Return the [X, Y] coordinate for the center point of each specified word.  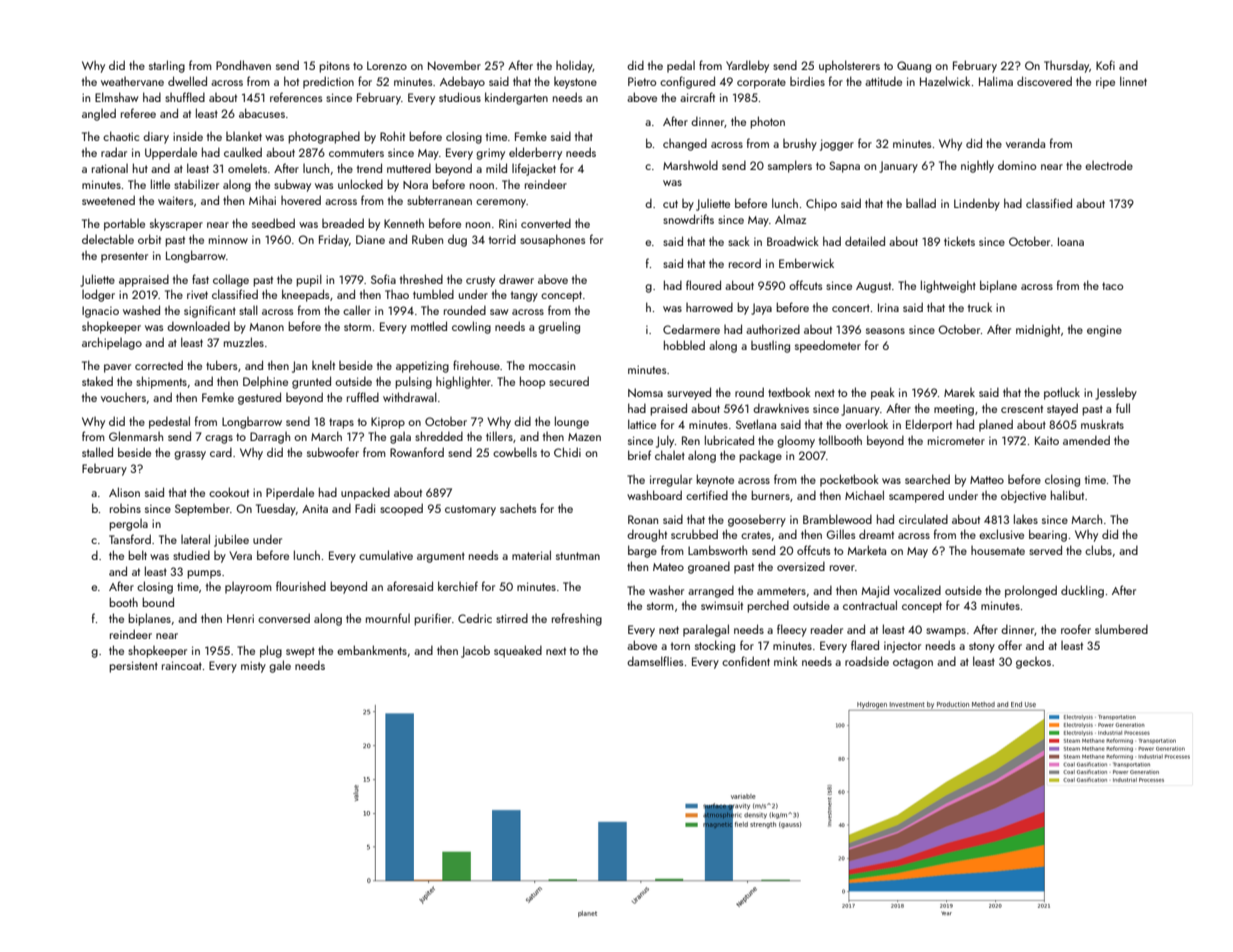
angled [99, 114]
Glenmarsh [136, 436]
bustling [770, 347]
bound [158, 602]
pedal [681, 66]
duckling [1082, 591]
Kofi [1105, 65]
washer [666, 590]
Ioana [1071, 241]
